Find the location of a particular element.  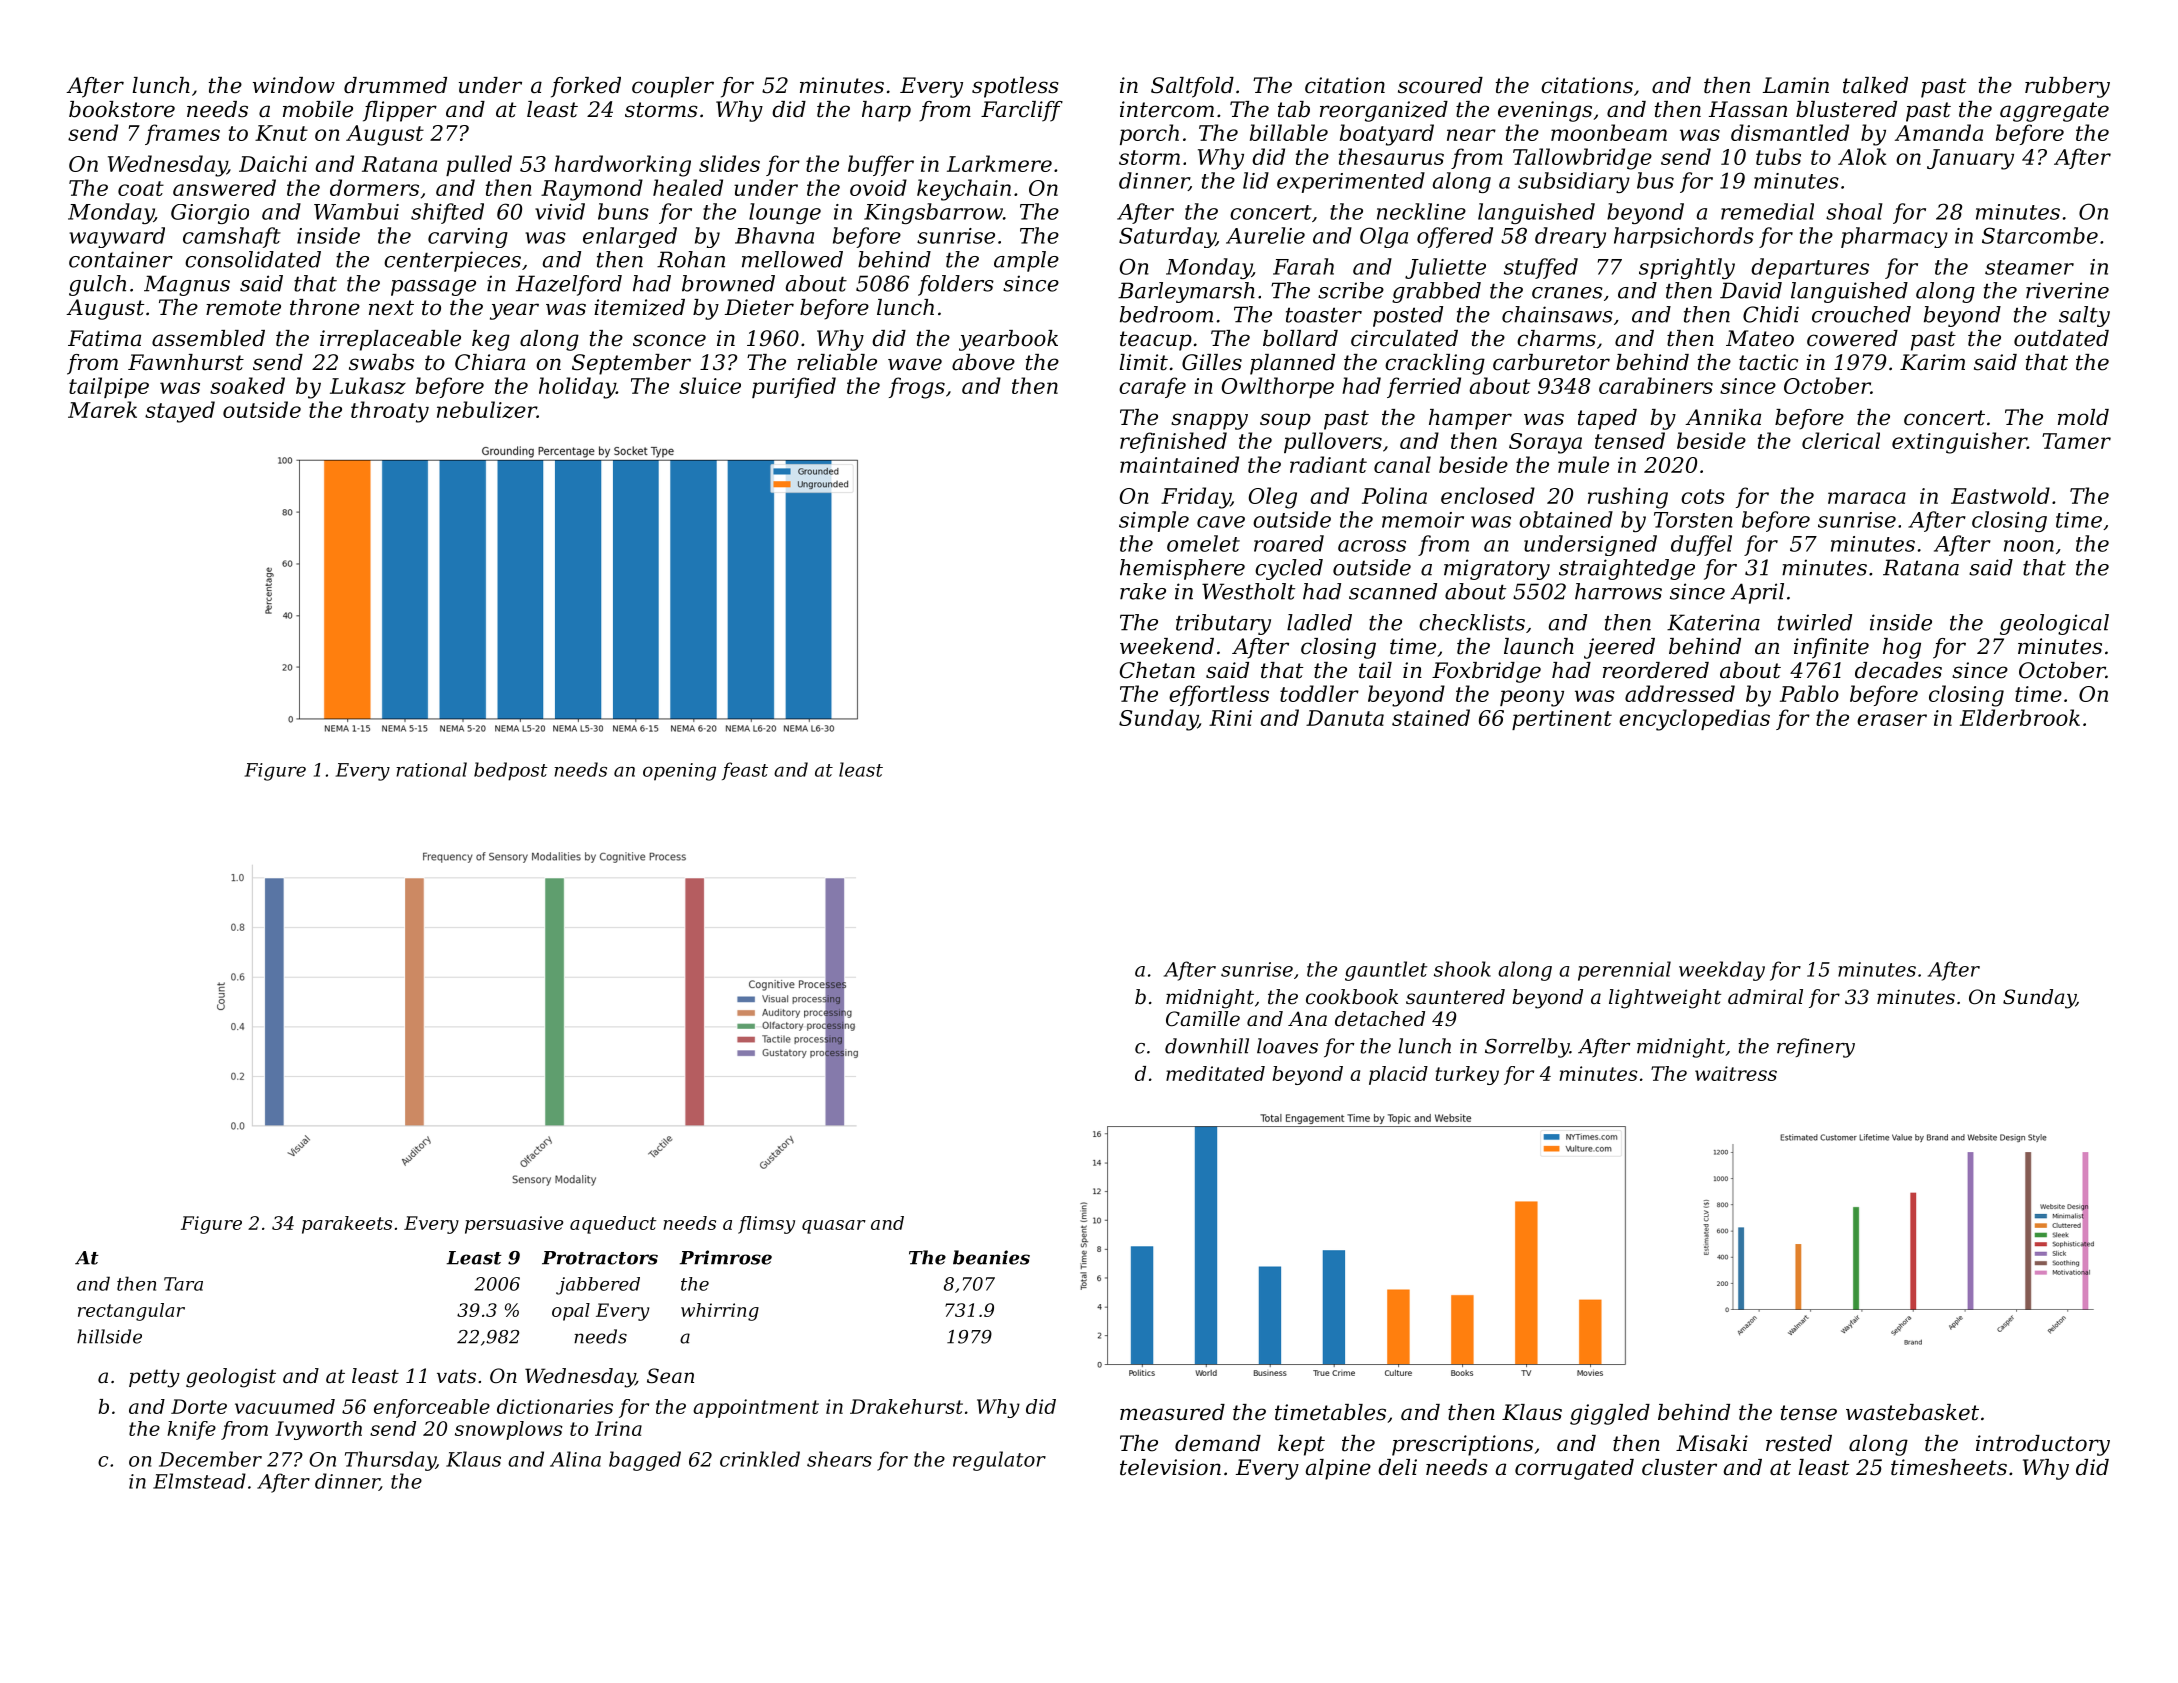

rubbery is located at coordinates (2067, 87).
